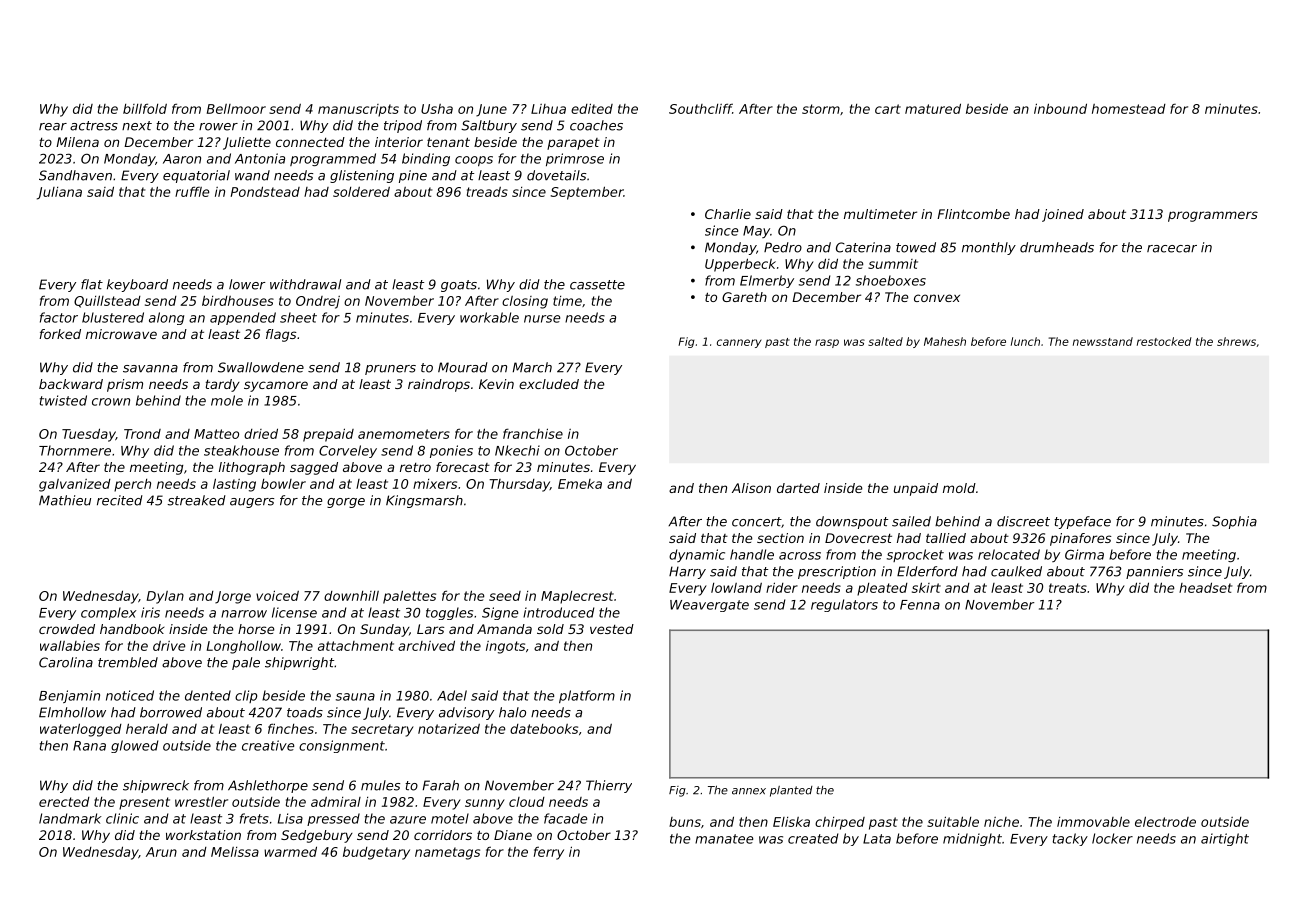 The height and width of the screenshot is (924, 1308). Describe the element at coordinates (227, 400) in the screenshot. I see `mole` at that location.
